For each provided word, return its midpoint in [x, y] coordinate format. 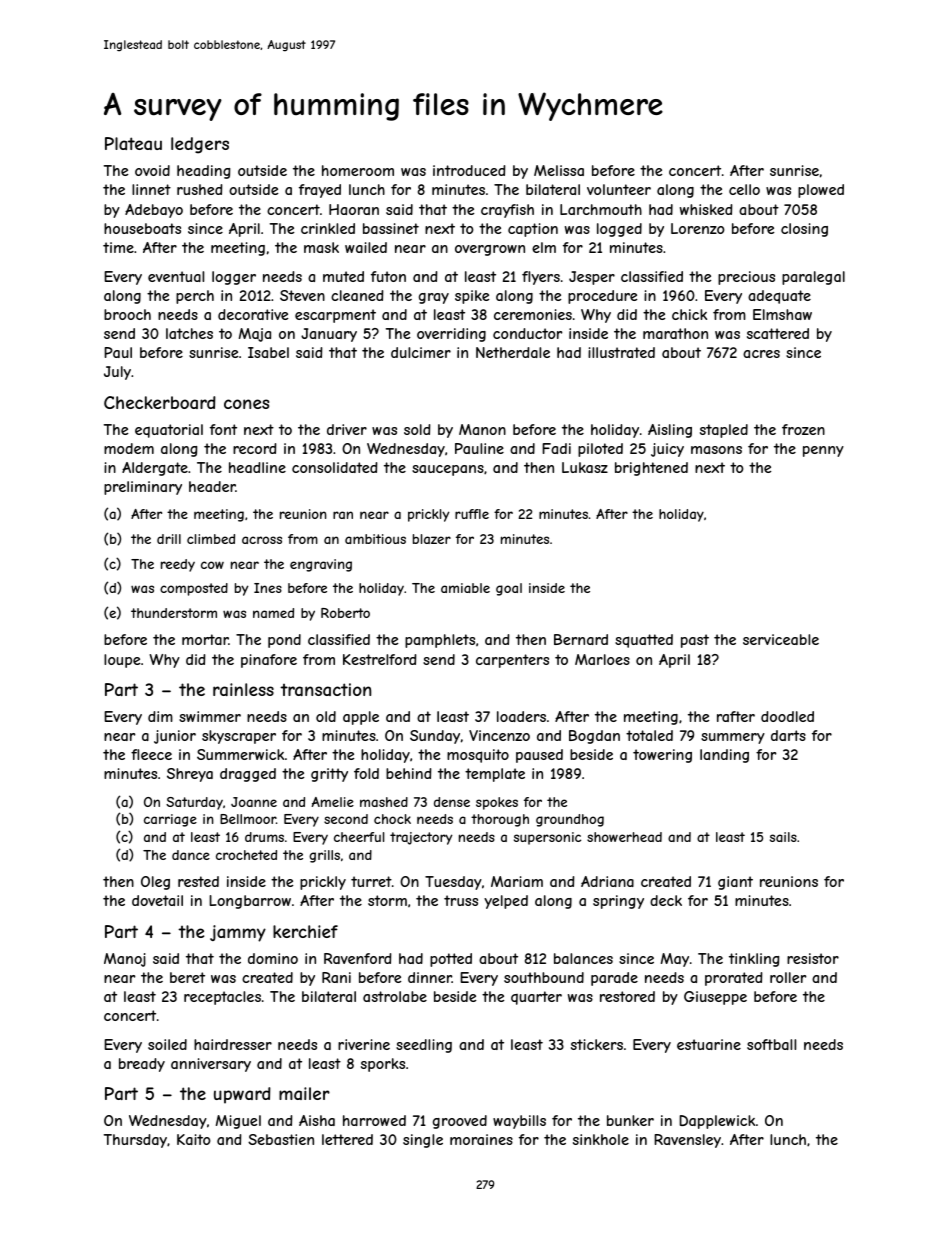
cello [744, 189]
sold [417, 429]
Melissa [559, 170]
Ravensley [687, 1141]
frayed [320, 191]
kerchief [305, 931]
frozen [803, 429]
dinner [430, 977]
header [212, 486]
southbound [544, 977]
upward [242, 1095]
